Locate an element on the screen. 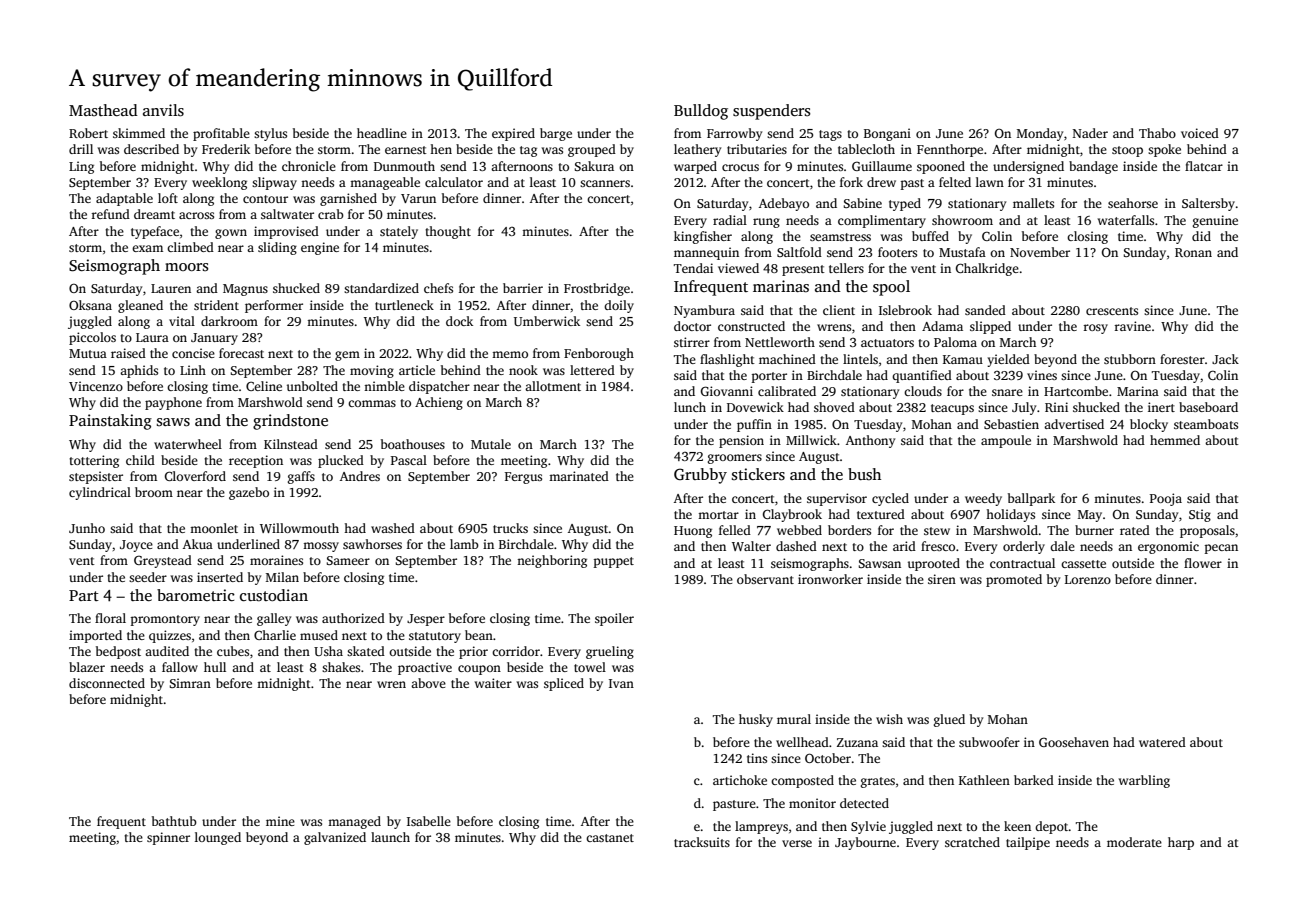 This screenshot has width=1308, height=924. promoted is located at coordinates (1014, 580).
